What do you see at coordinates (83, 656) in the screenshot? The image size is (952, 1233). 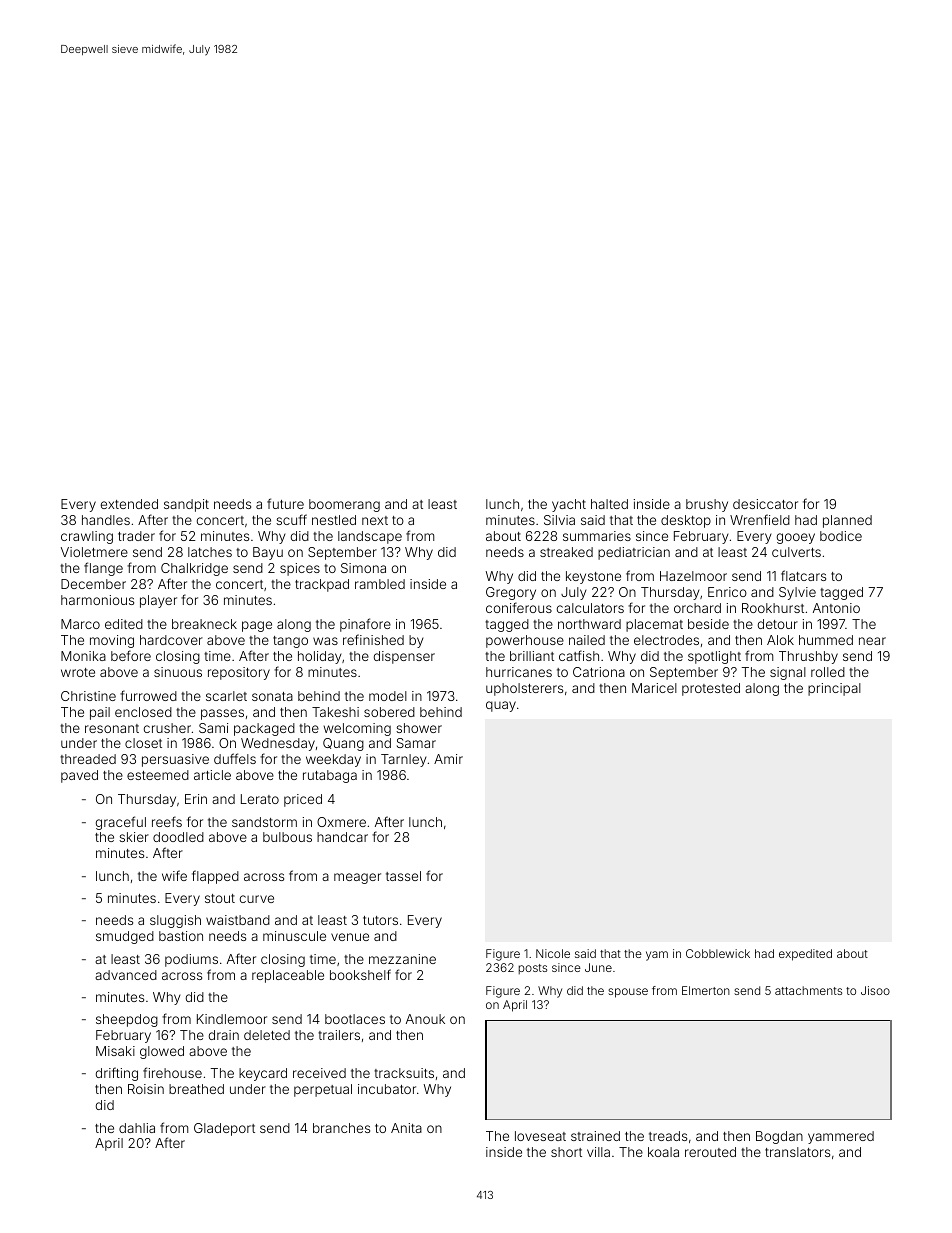 I see `Monika` at bounding box center [83, 656].
